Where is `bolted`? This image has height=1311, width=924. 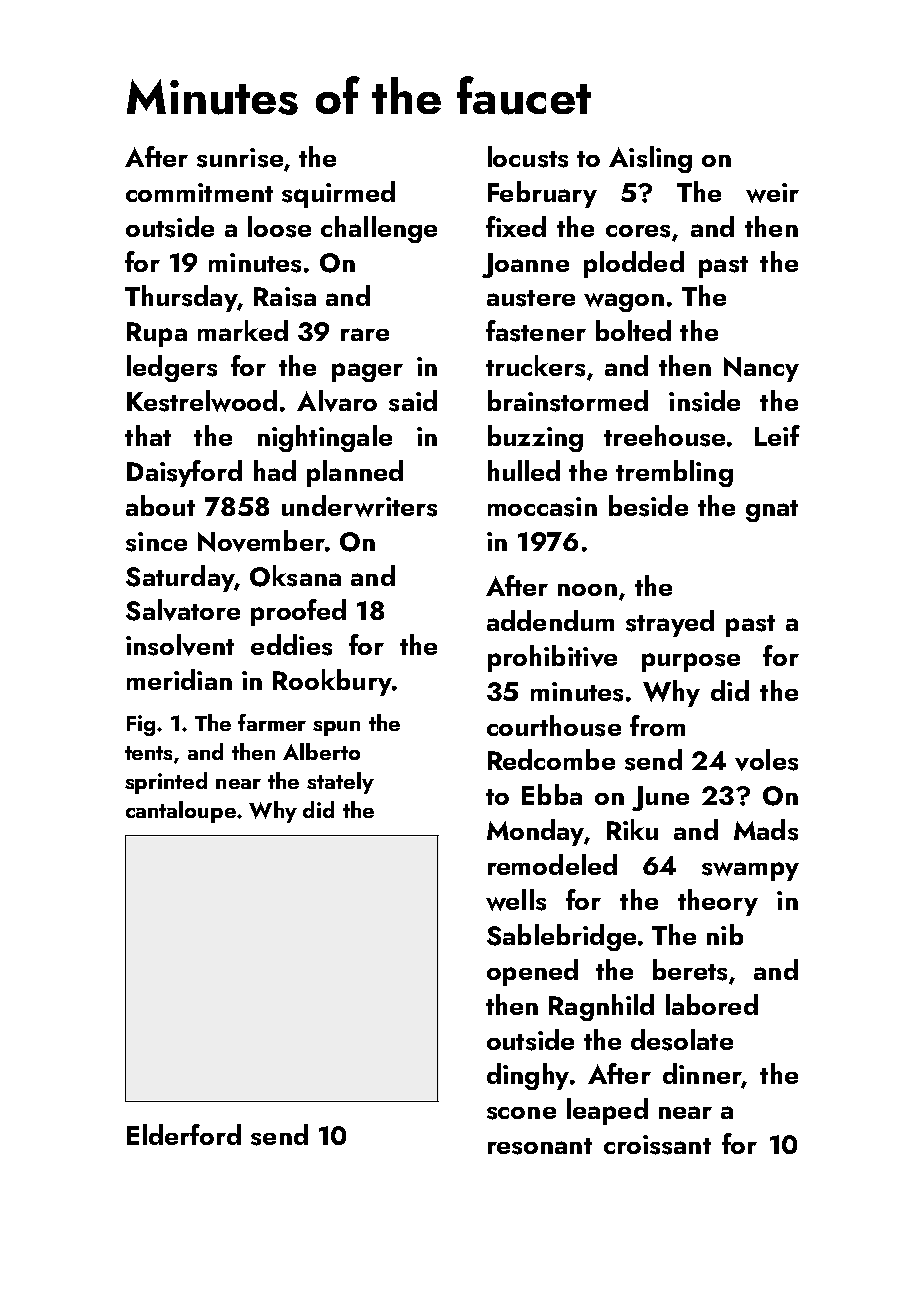
bolted is located at coordinates (633, 330).
